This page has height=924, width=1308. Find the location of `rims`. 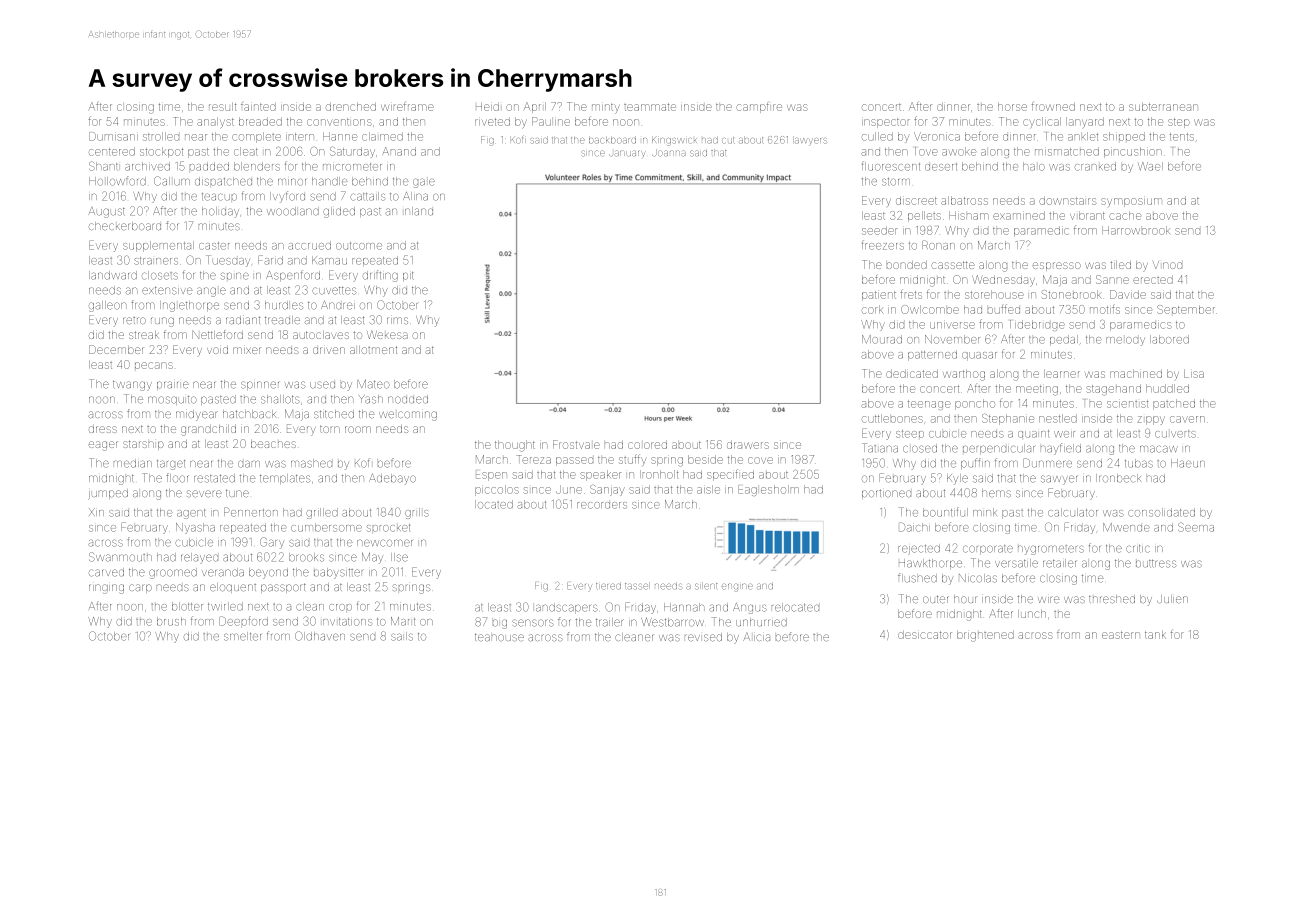

rims is located at coordinates (397, 320).
